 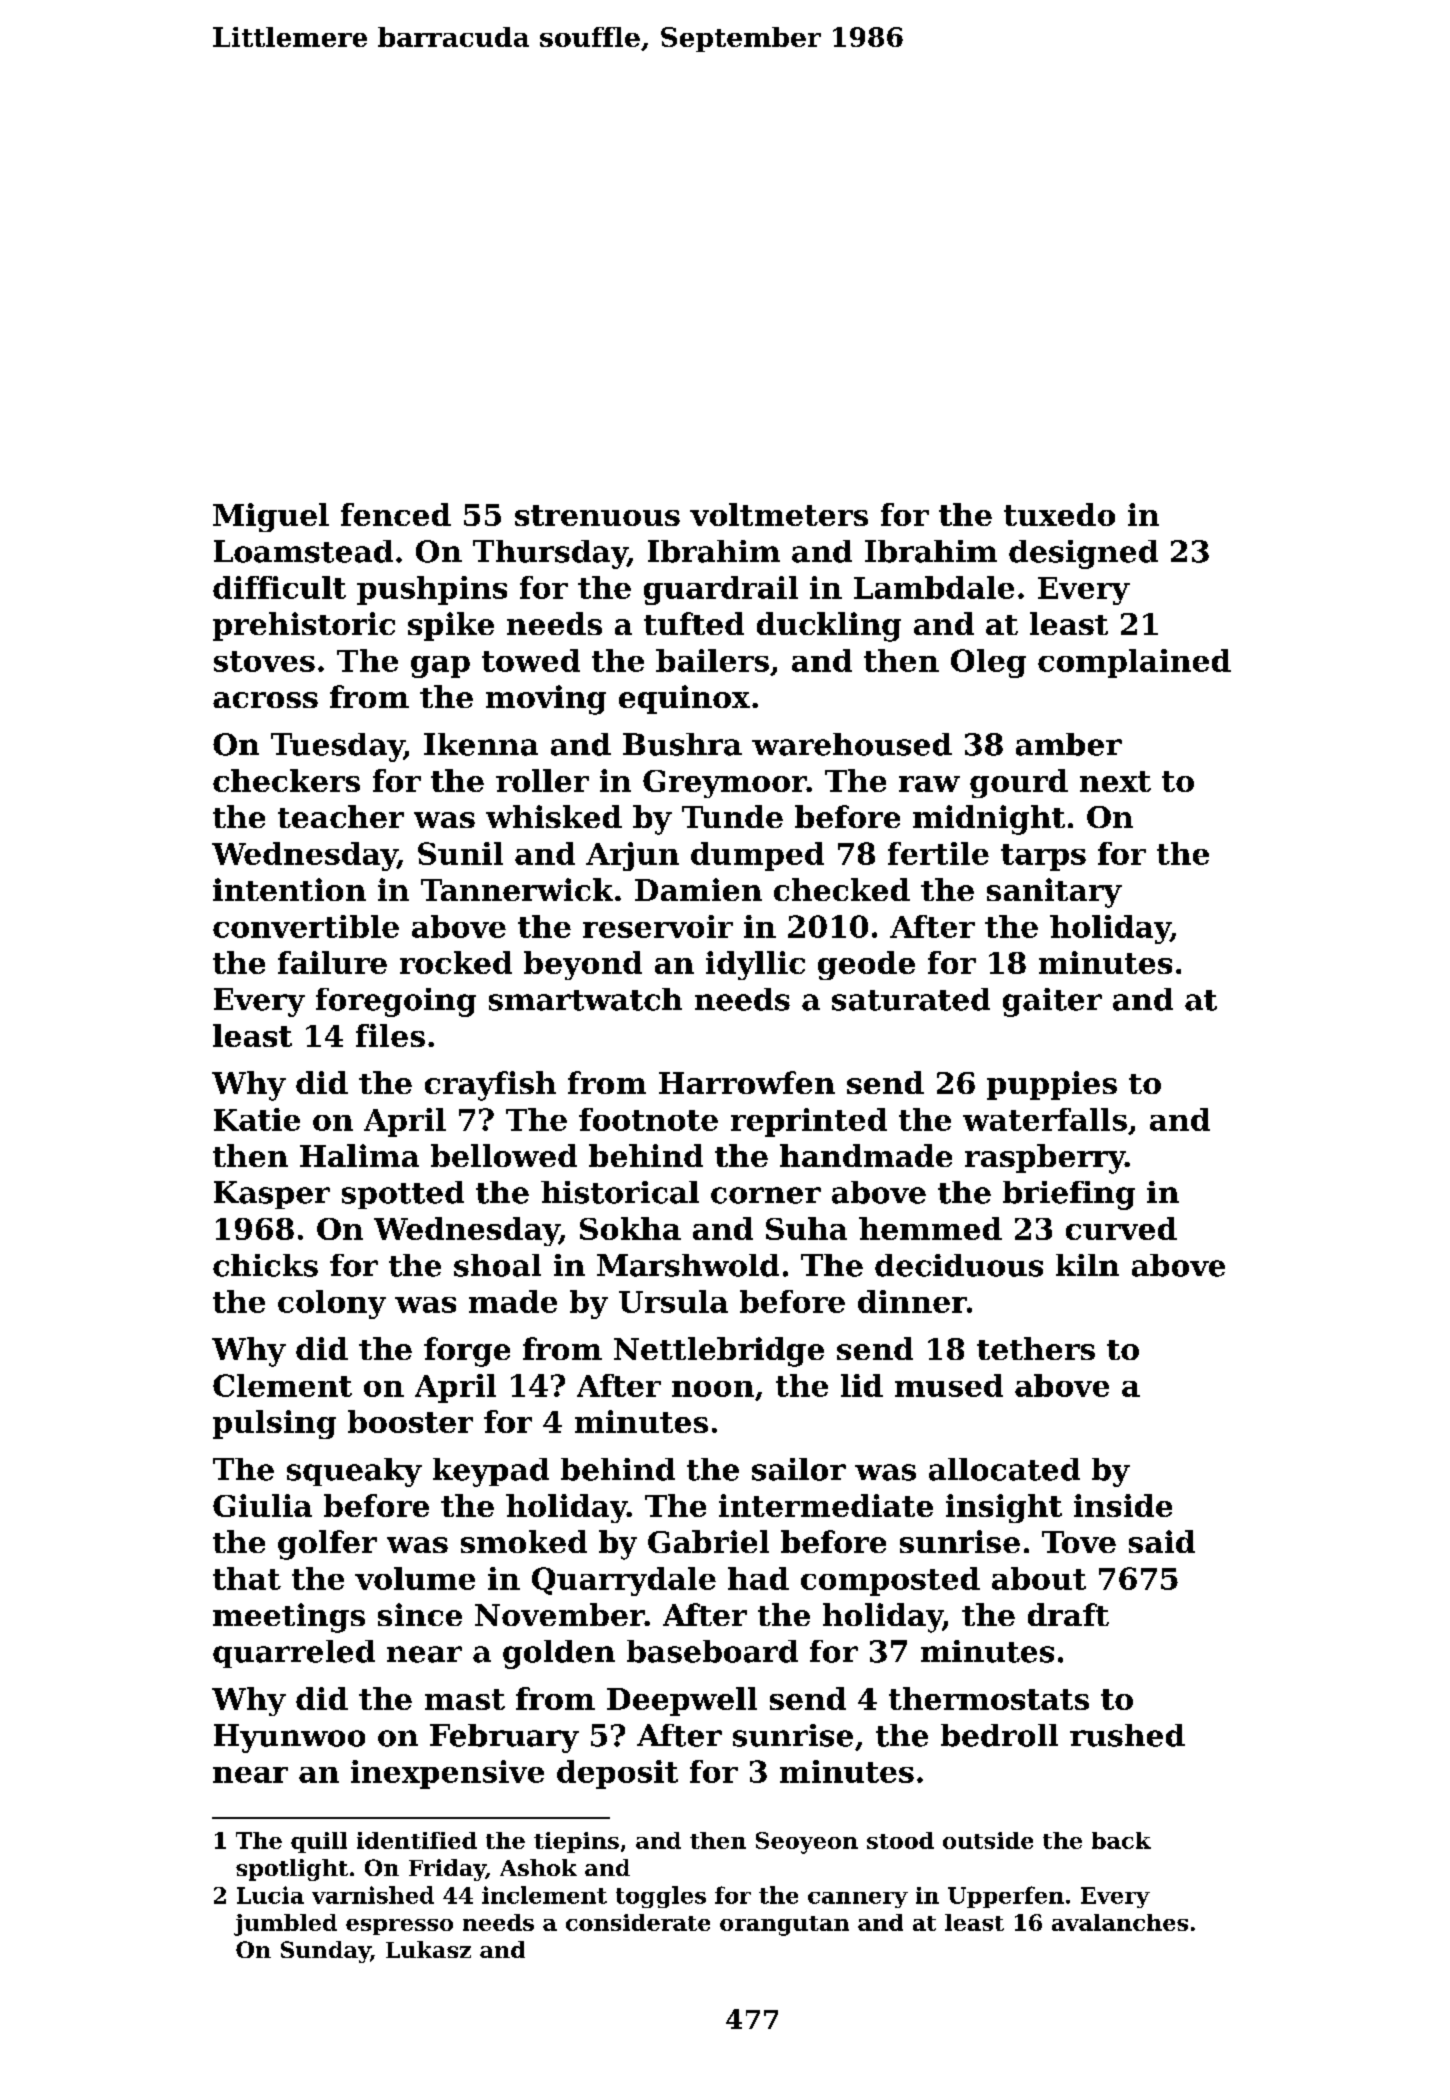 What do you see at coordinates (396, 514) in the screenshot?
I see `fenced` at bounding box center [396, 514].
